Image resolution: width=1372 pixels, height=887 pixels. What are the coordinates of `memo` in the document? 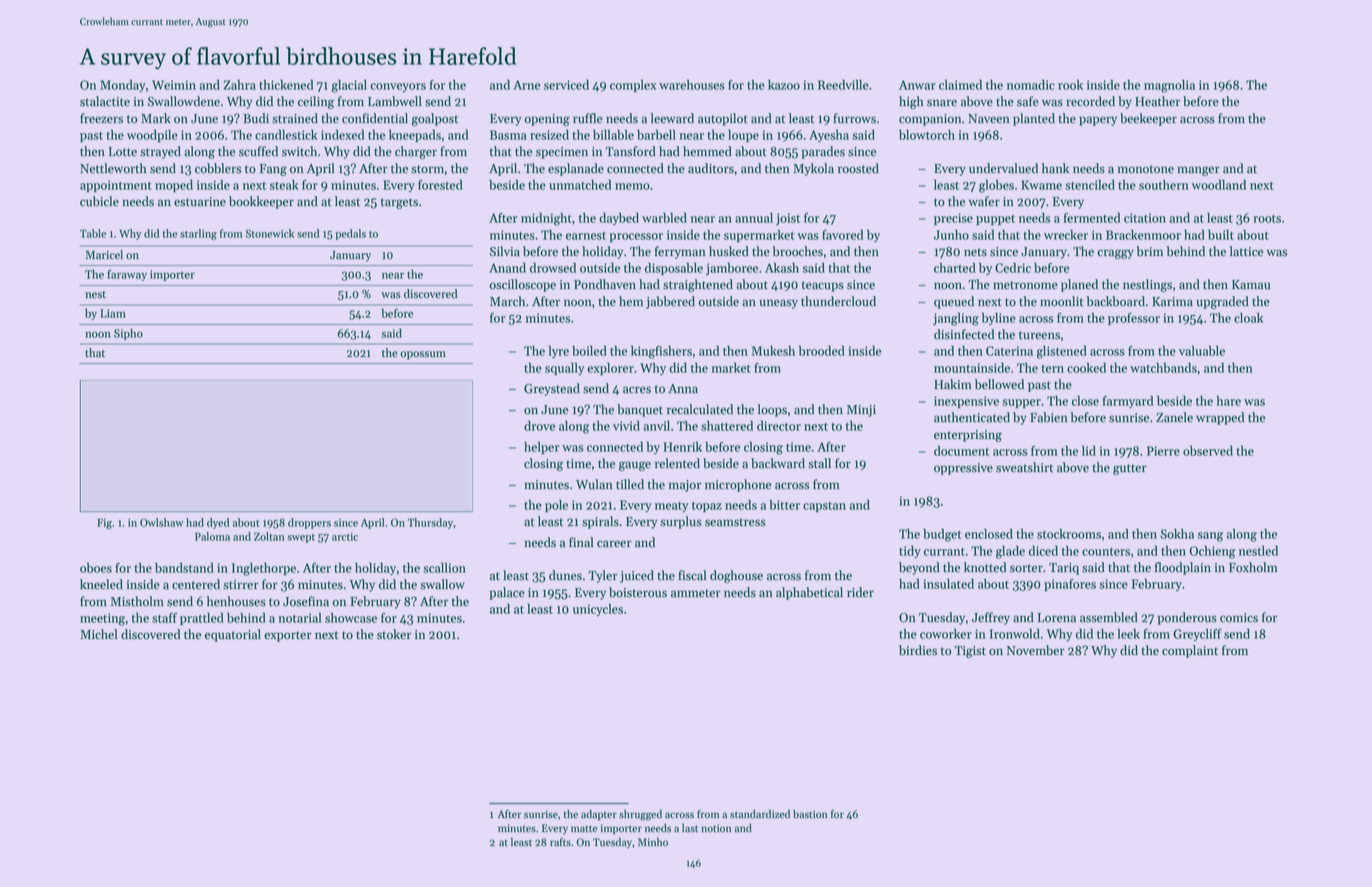 It's located at (632, 186).
